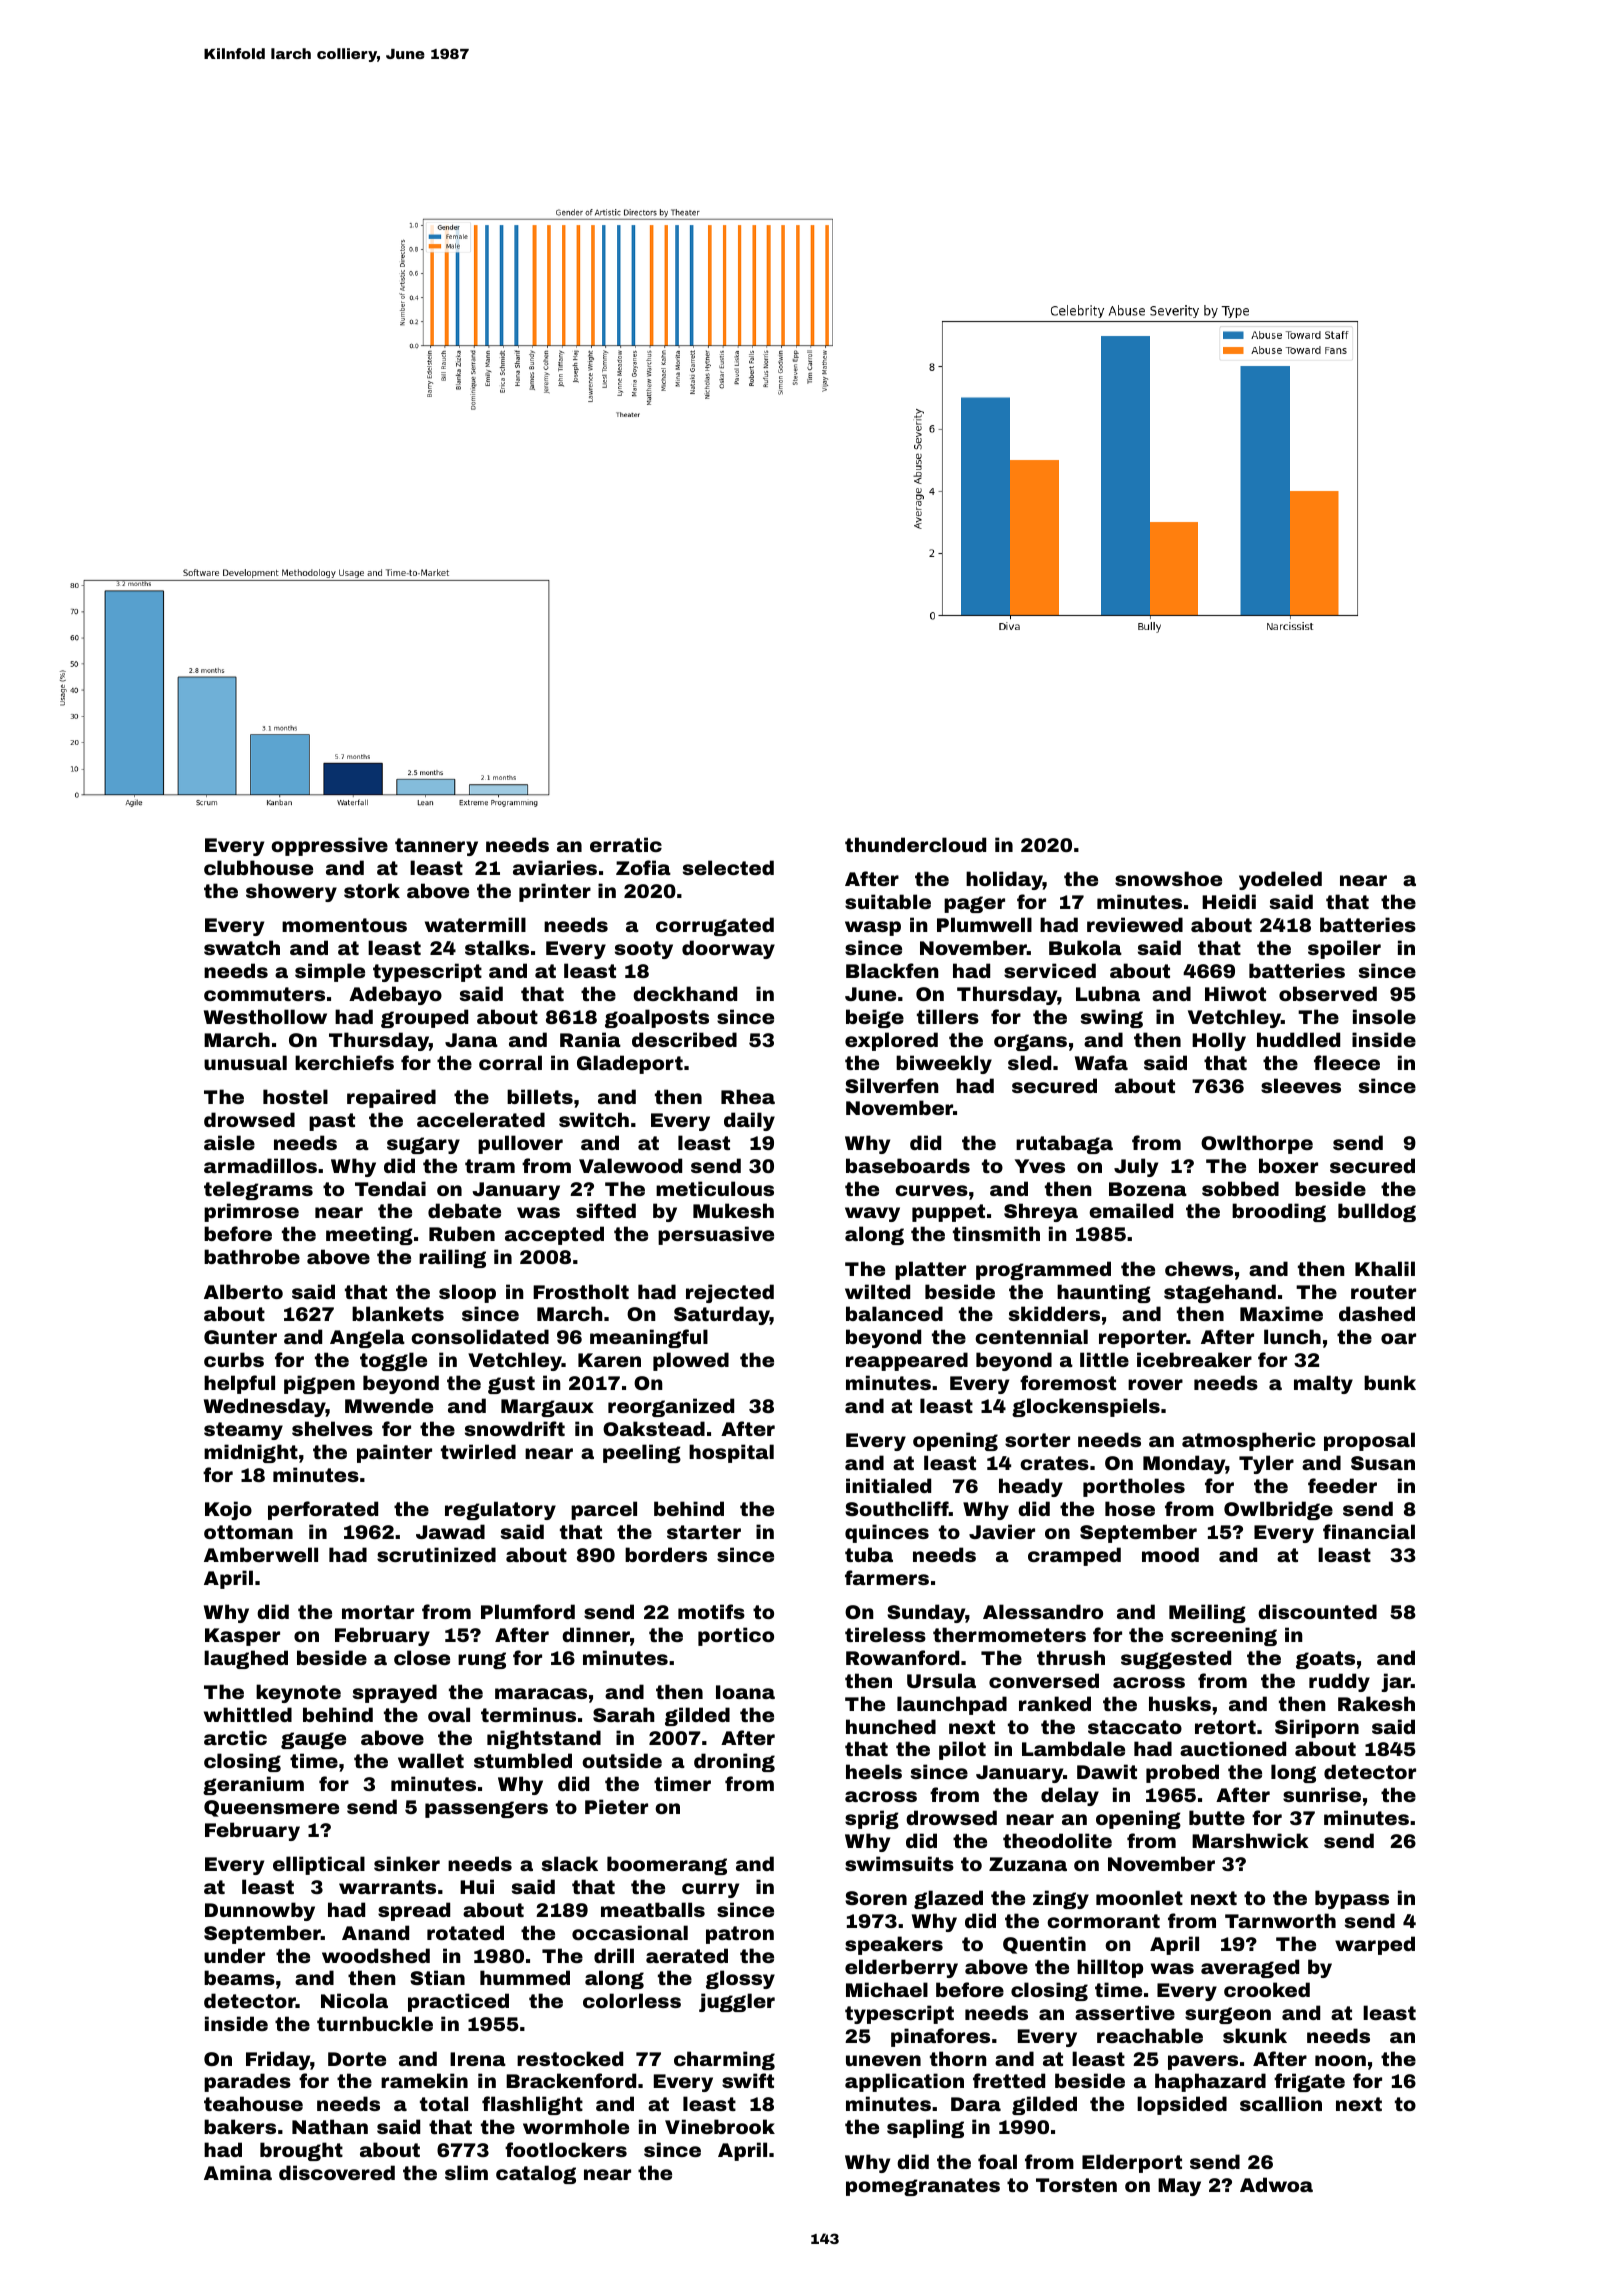 This page has width=1620, height=2292. What do you see at coordinates (1317, 1728) in the page?
I see `Siriporn` at bounding box center [1317, 1728].
